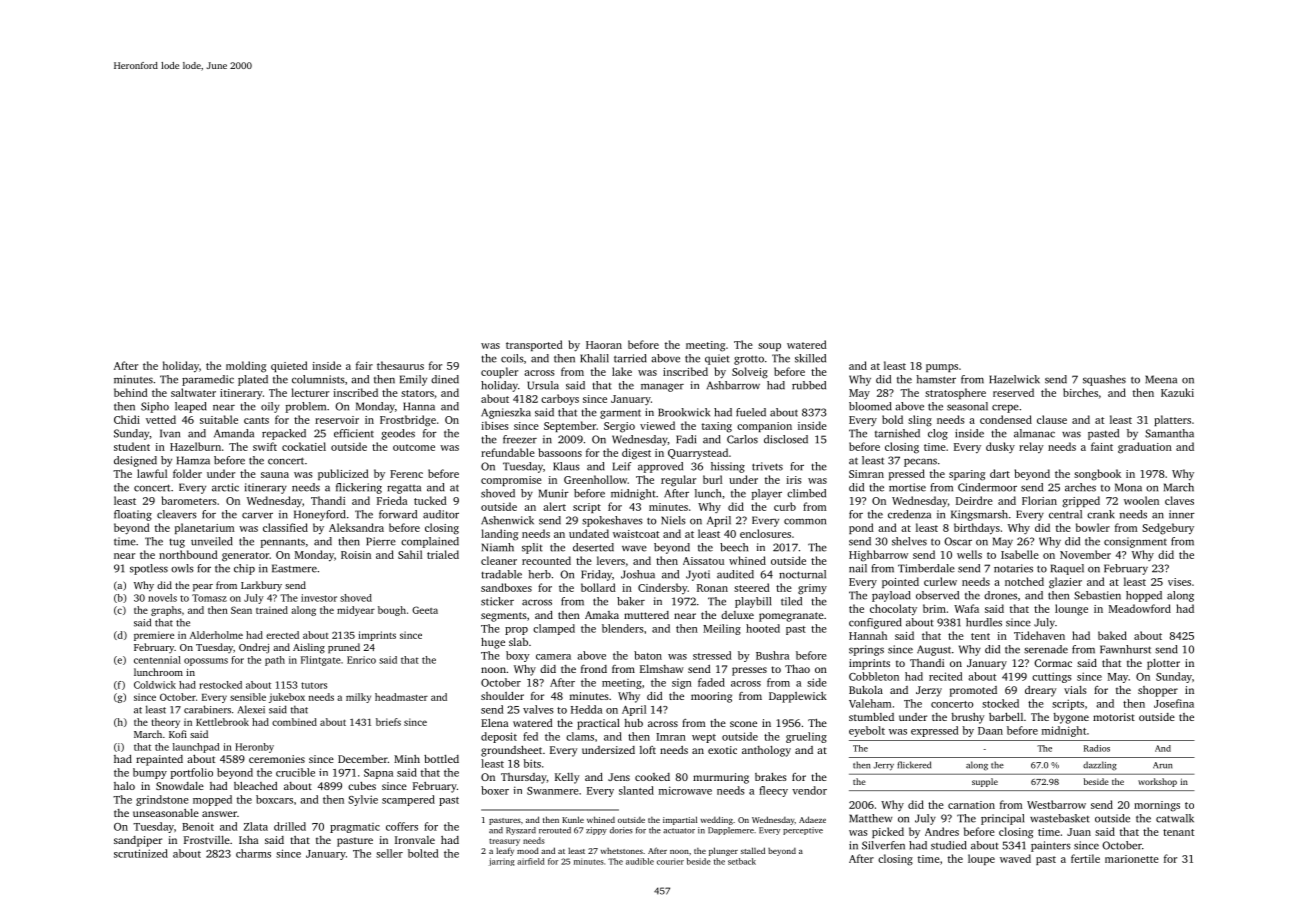  I want to click on scone, so click(743, 724).
